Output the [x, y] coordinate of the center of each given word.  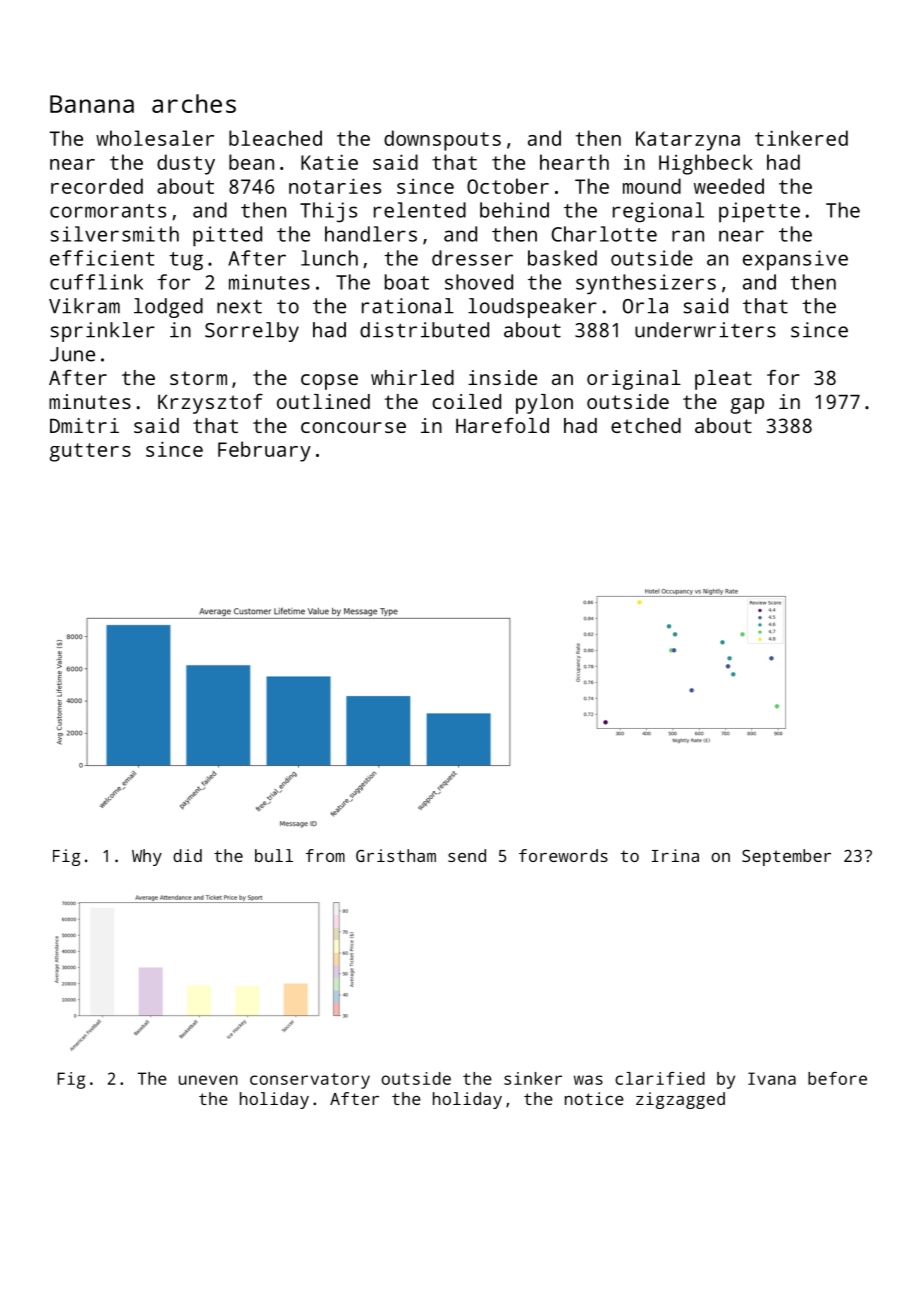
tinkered [801, 138]
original [634, 380]
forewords [563, 855]
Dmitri [84, 425]
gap [747, 406]
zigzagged [680, 1100]
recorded [97, 186]
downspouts [442, 140]
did [187, 855]
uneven [208, 1080]
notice [594, 1098]
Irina [675, 855]
